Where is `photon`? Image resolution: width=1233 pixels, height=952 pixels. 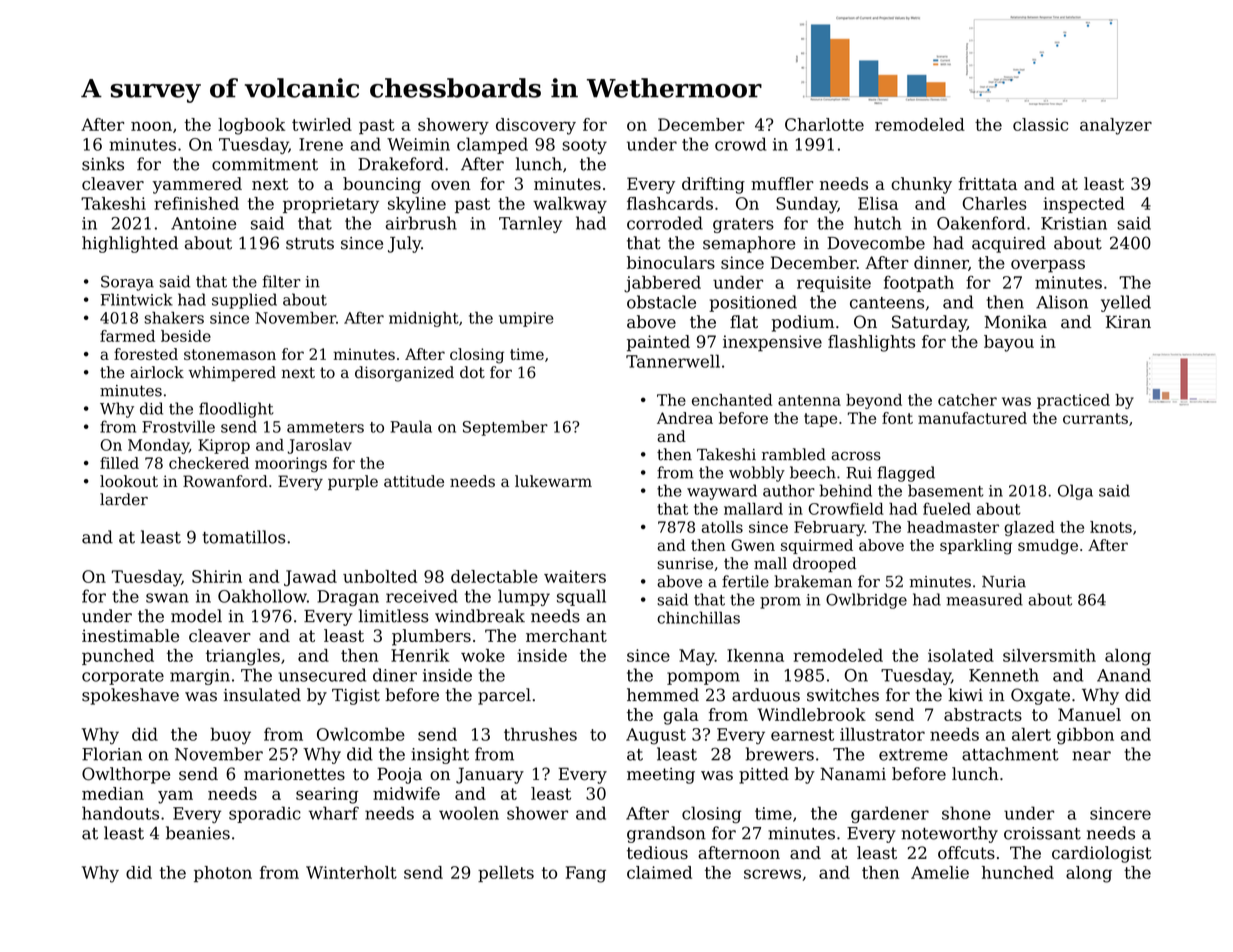
photon is located at coordinates (223, 874).
